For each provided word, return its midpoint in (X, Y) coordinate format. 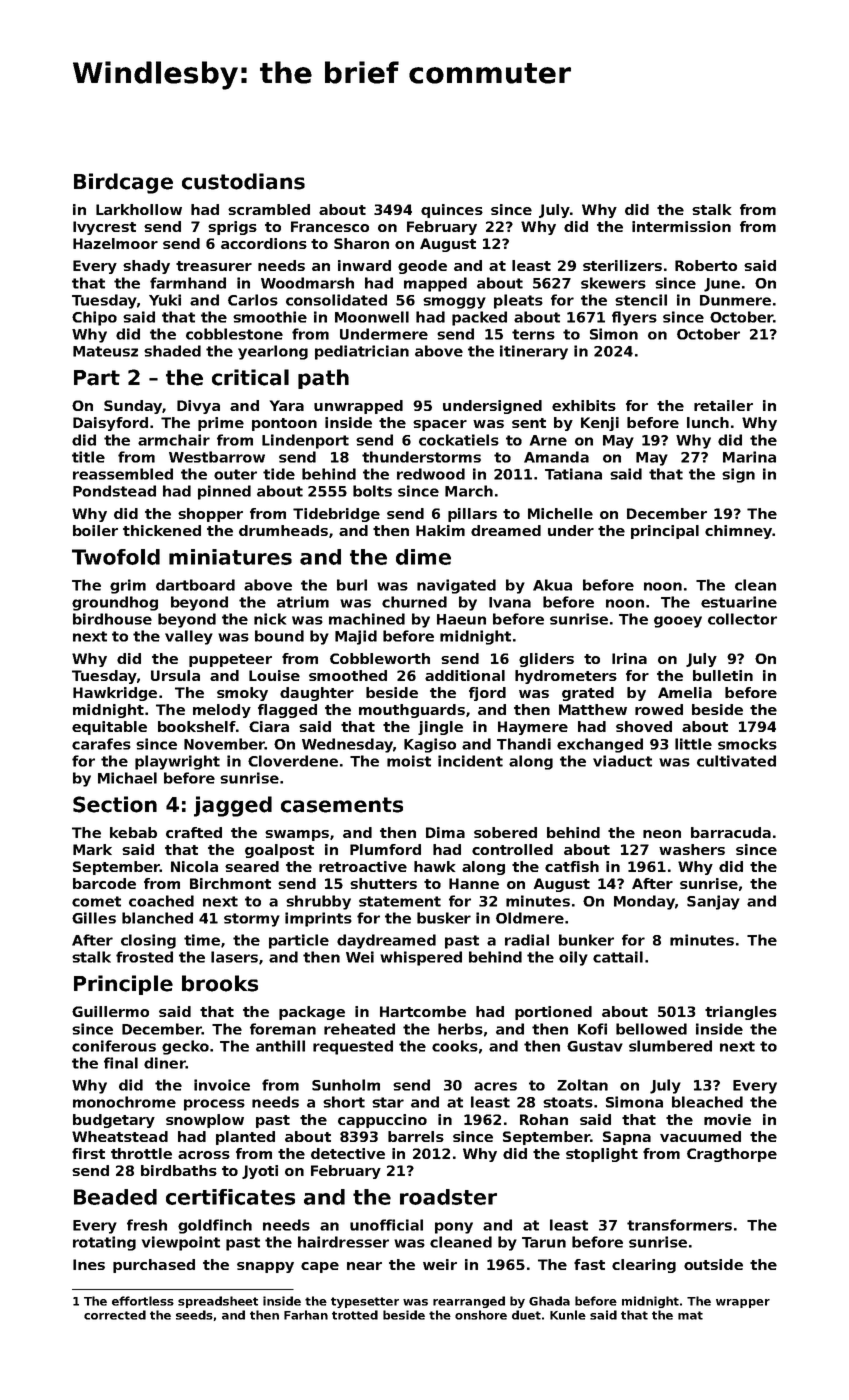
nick (270, 619)
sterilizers (622, 265)
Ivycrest (104, 228)
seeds (194, 1315)
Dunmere (735, 300)
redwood (431, 474)
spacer (440, 425)
